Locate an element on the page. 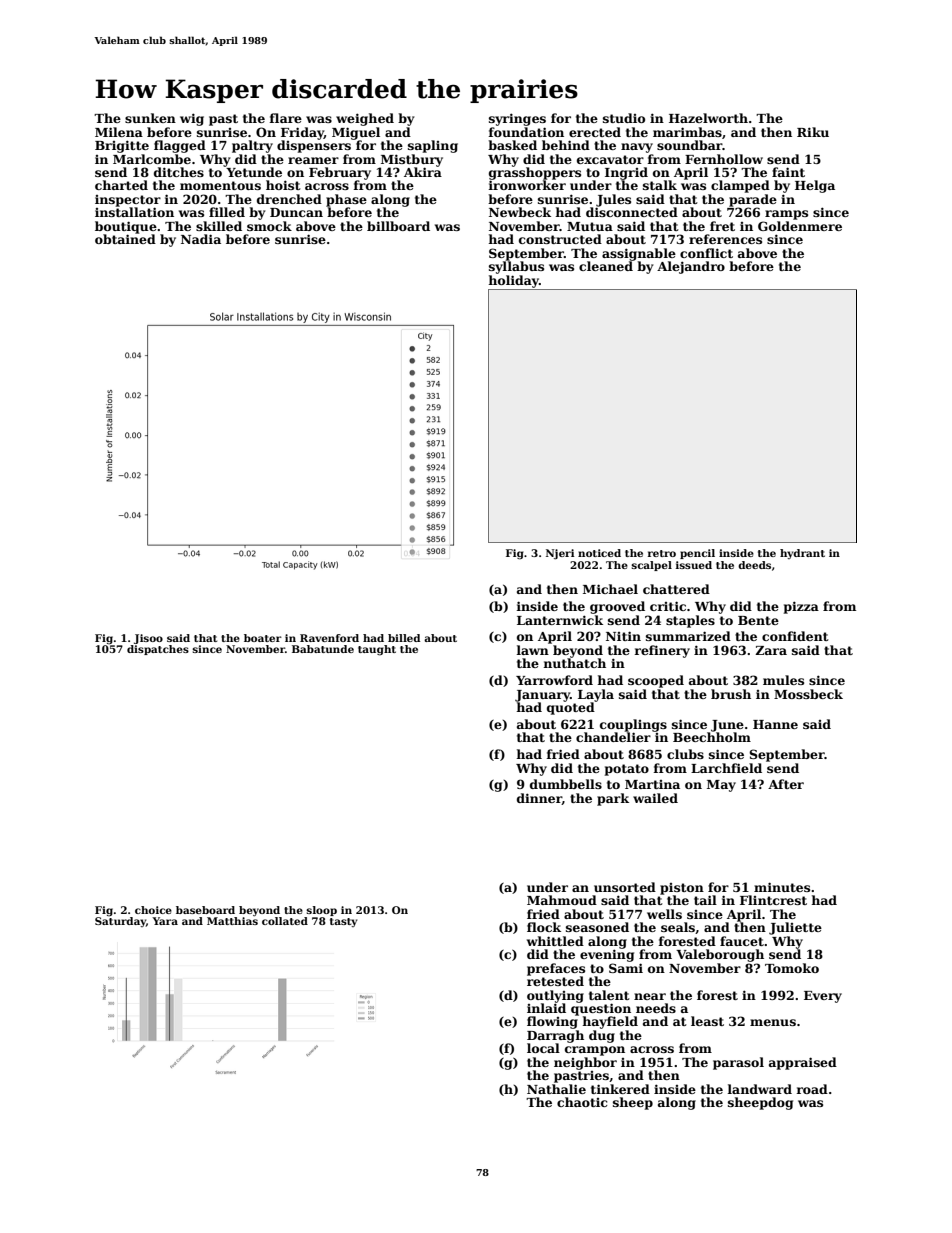 This image has width=952, height=1233. Nitin is located at coordinates (623, 636).
